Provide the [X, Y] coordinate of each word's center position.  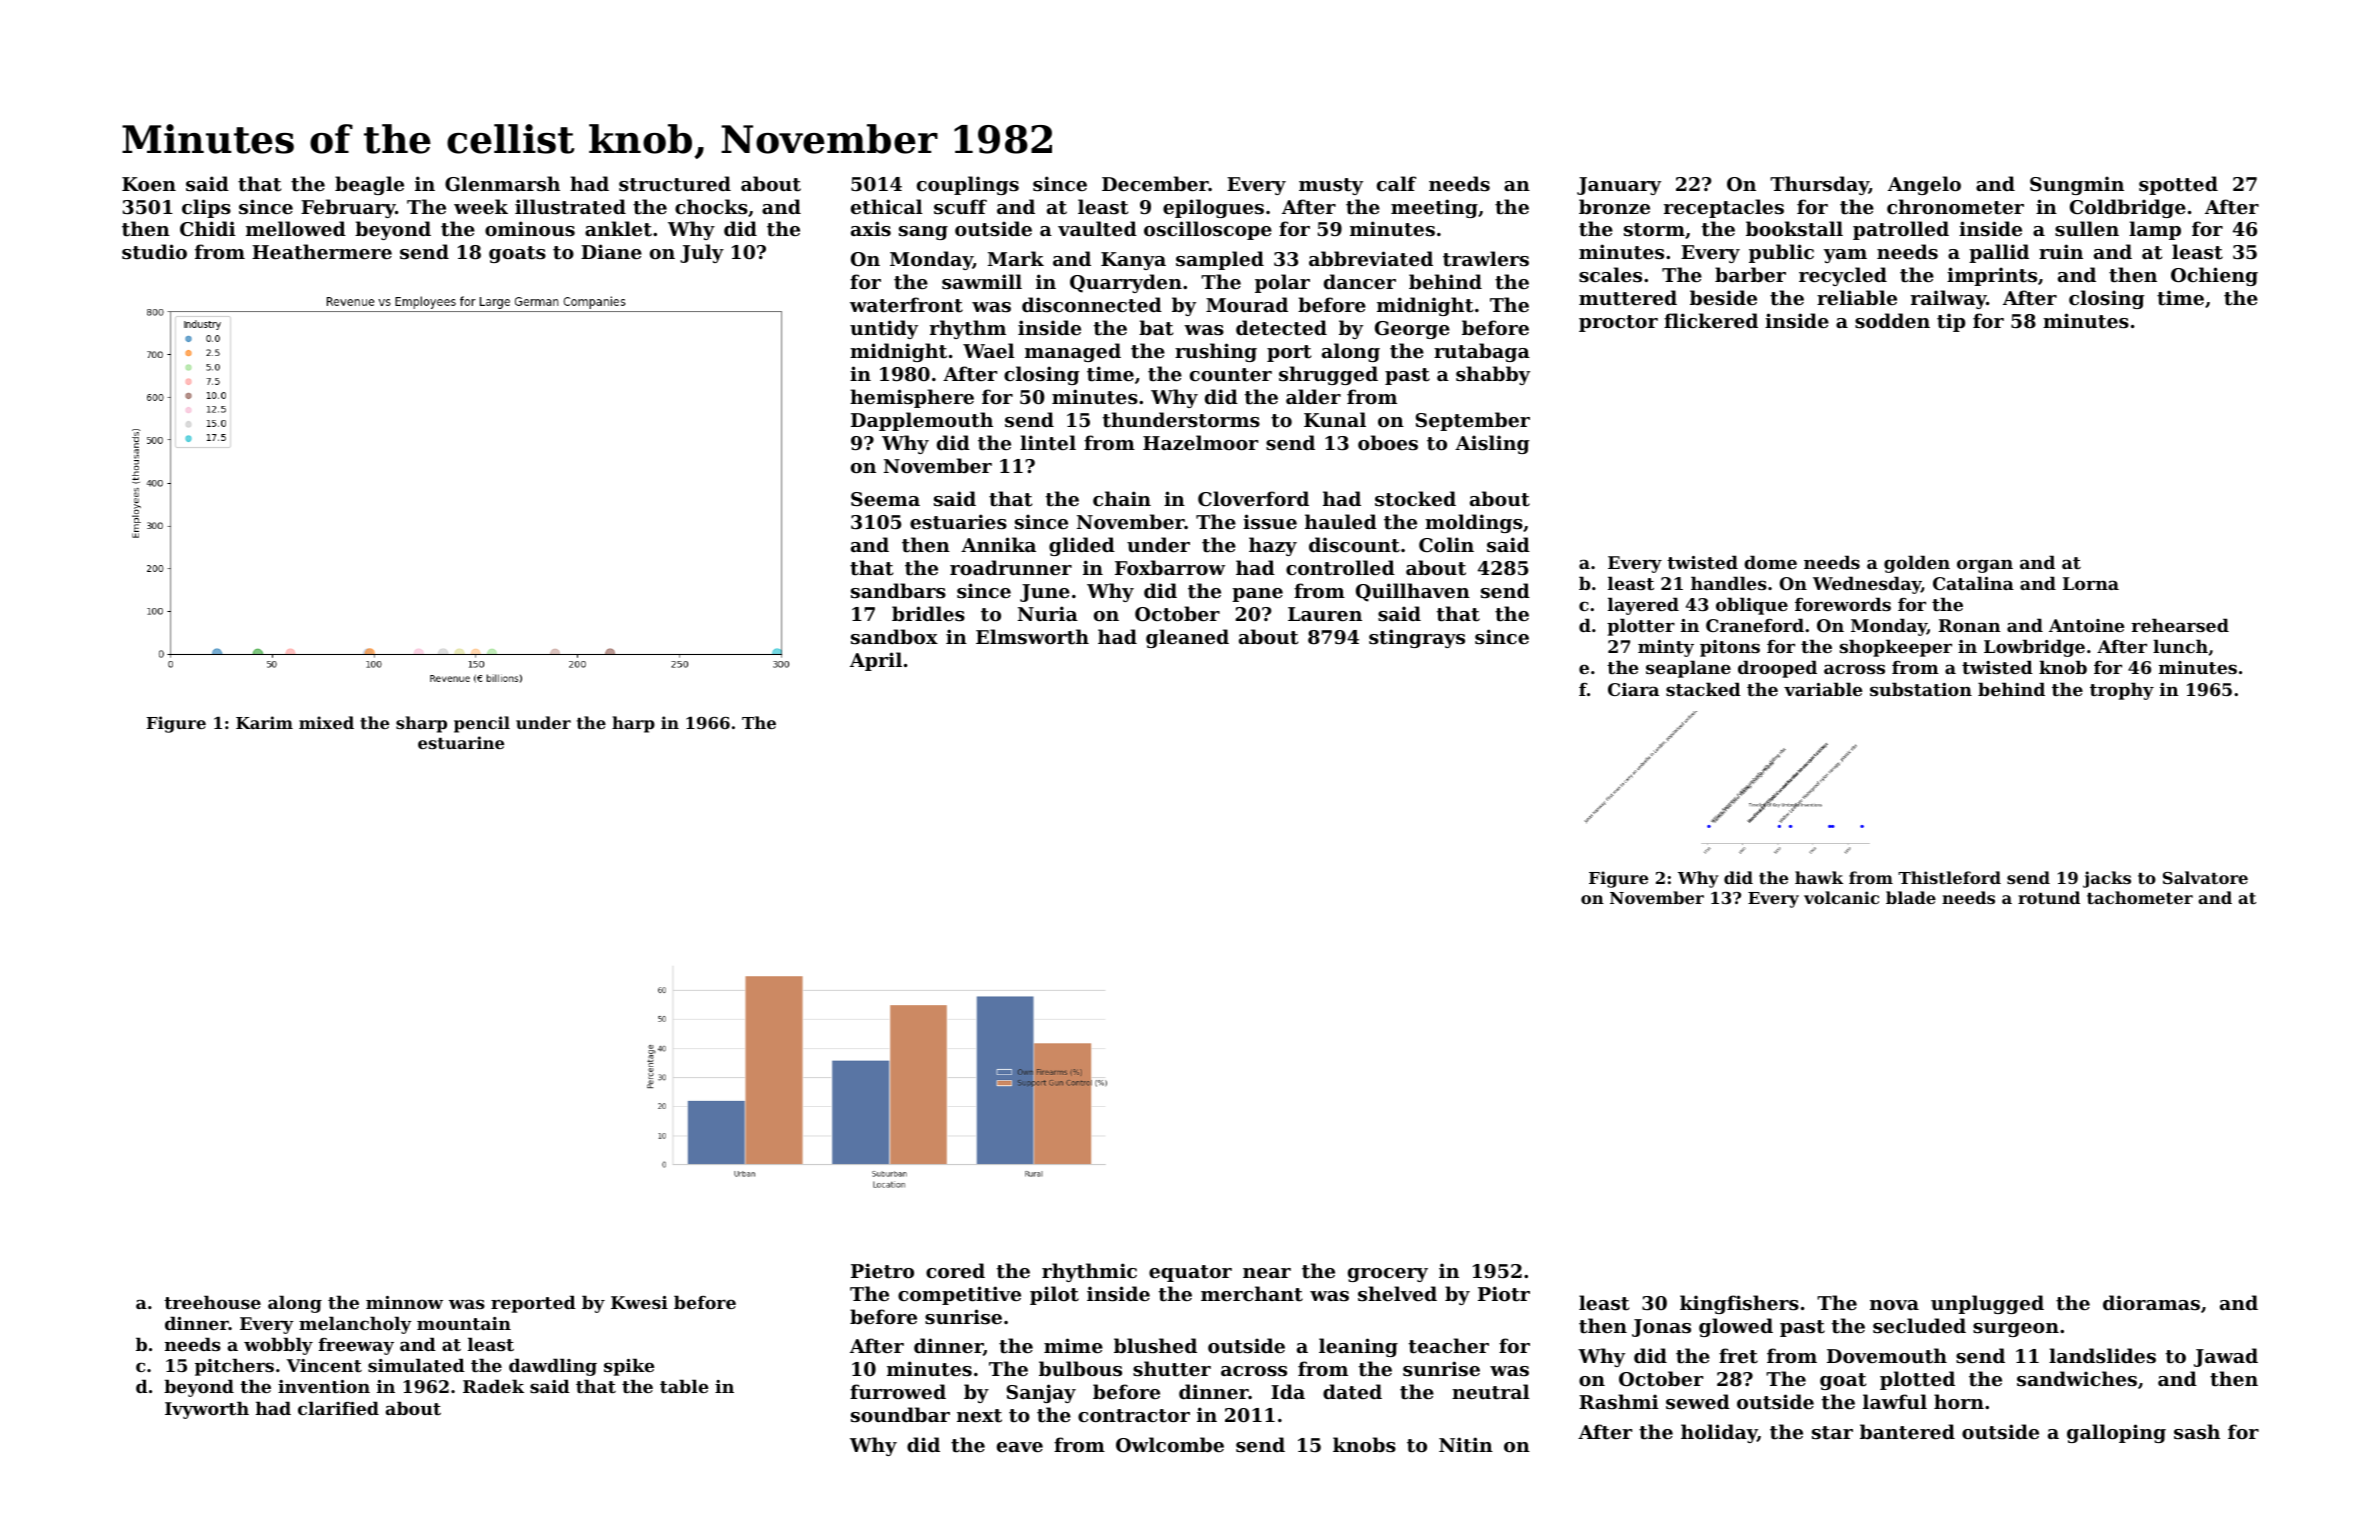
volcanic [1841, 897]
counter [1231, 374]
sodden [1892, 320]
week [481, 206]
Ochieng [2214, 276]
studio [154, 252]
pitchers [234, 1367]
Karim [264, 722]
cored [955, 1270]
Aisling [1492, 444]
